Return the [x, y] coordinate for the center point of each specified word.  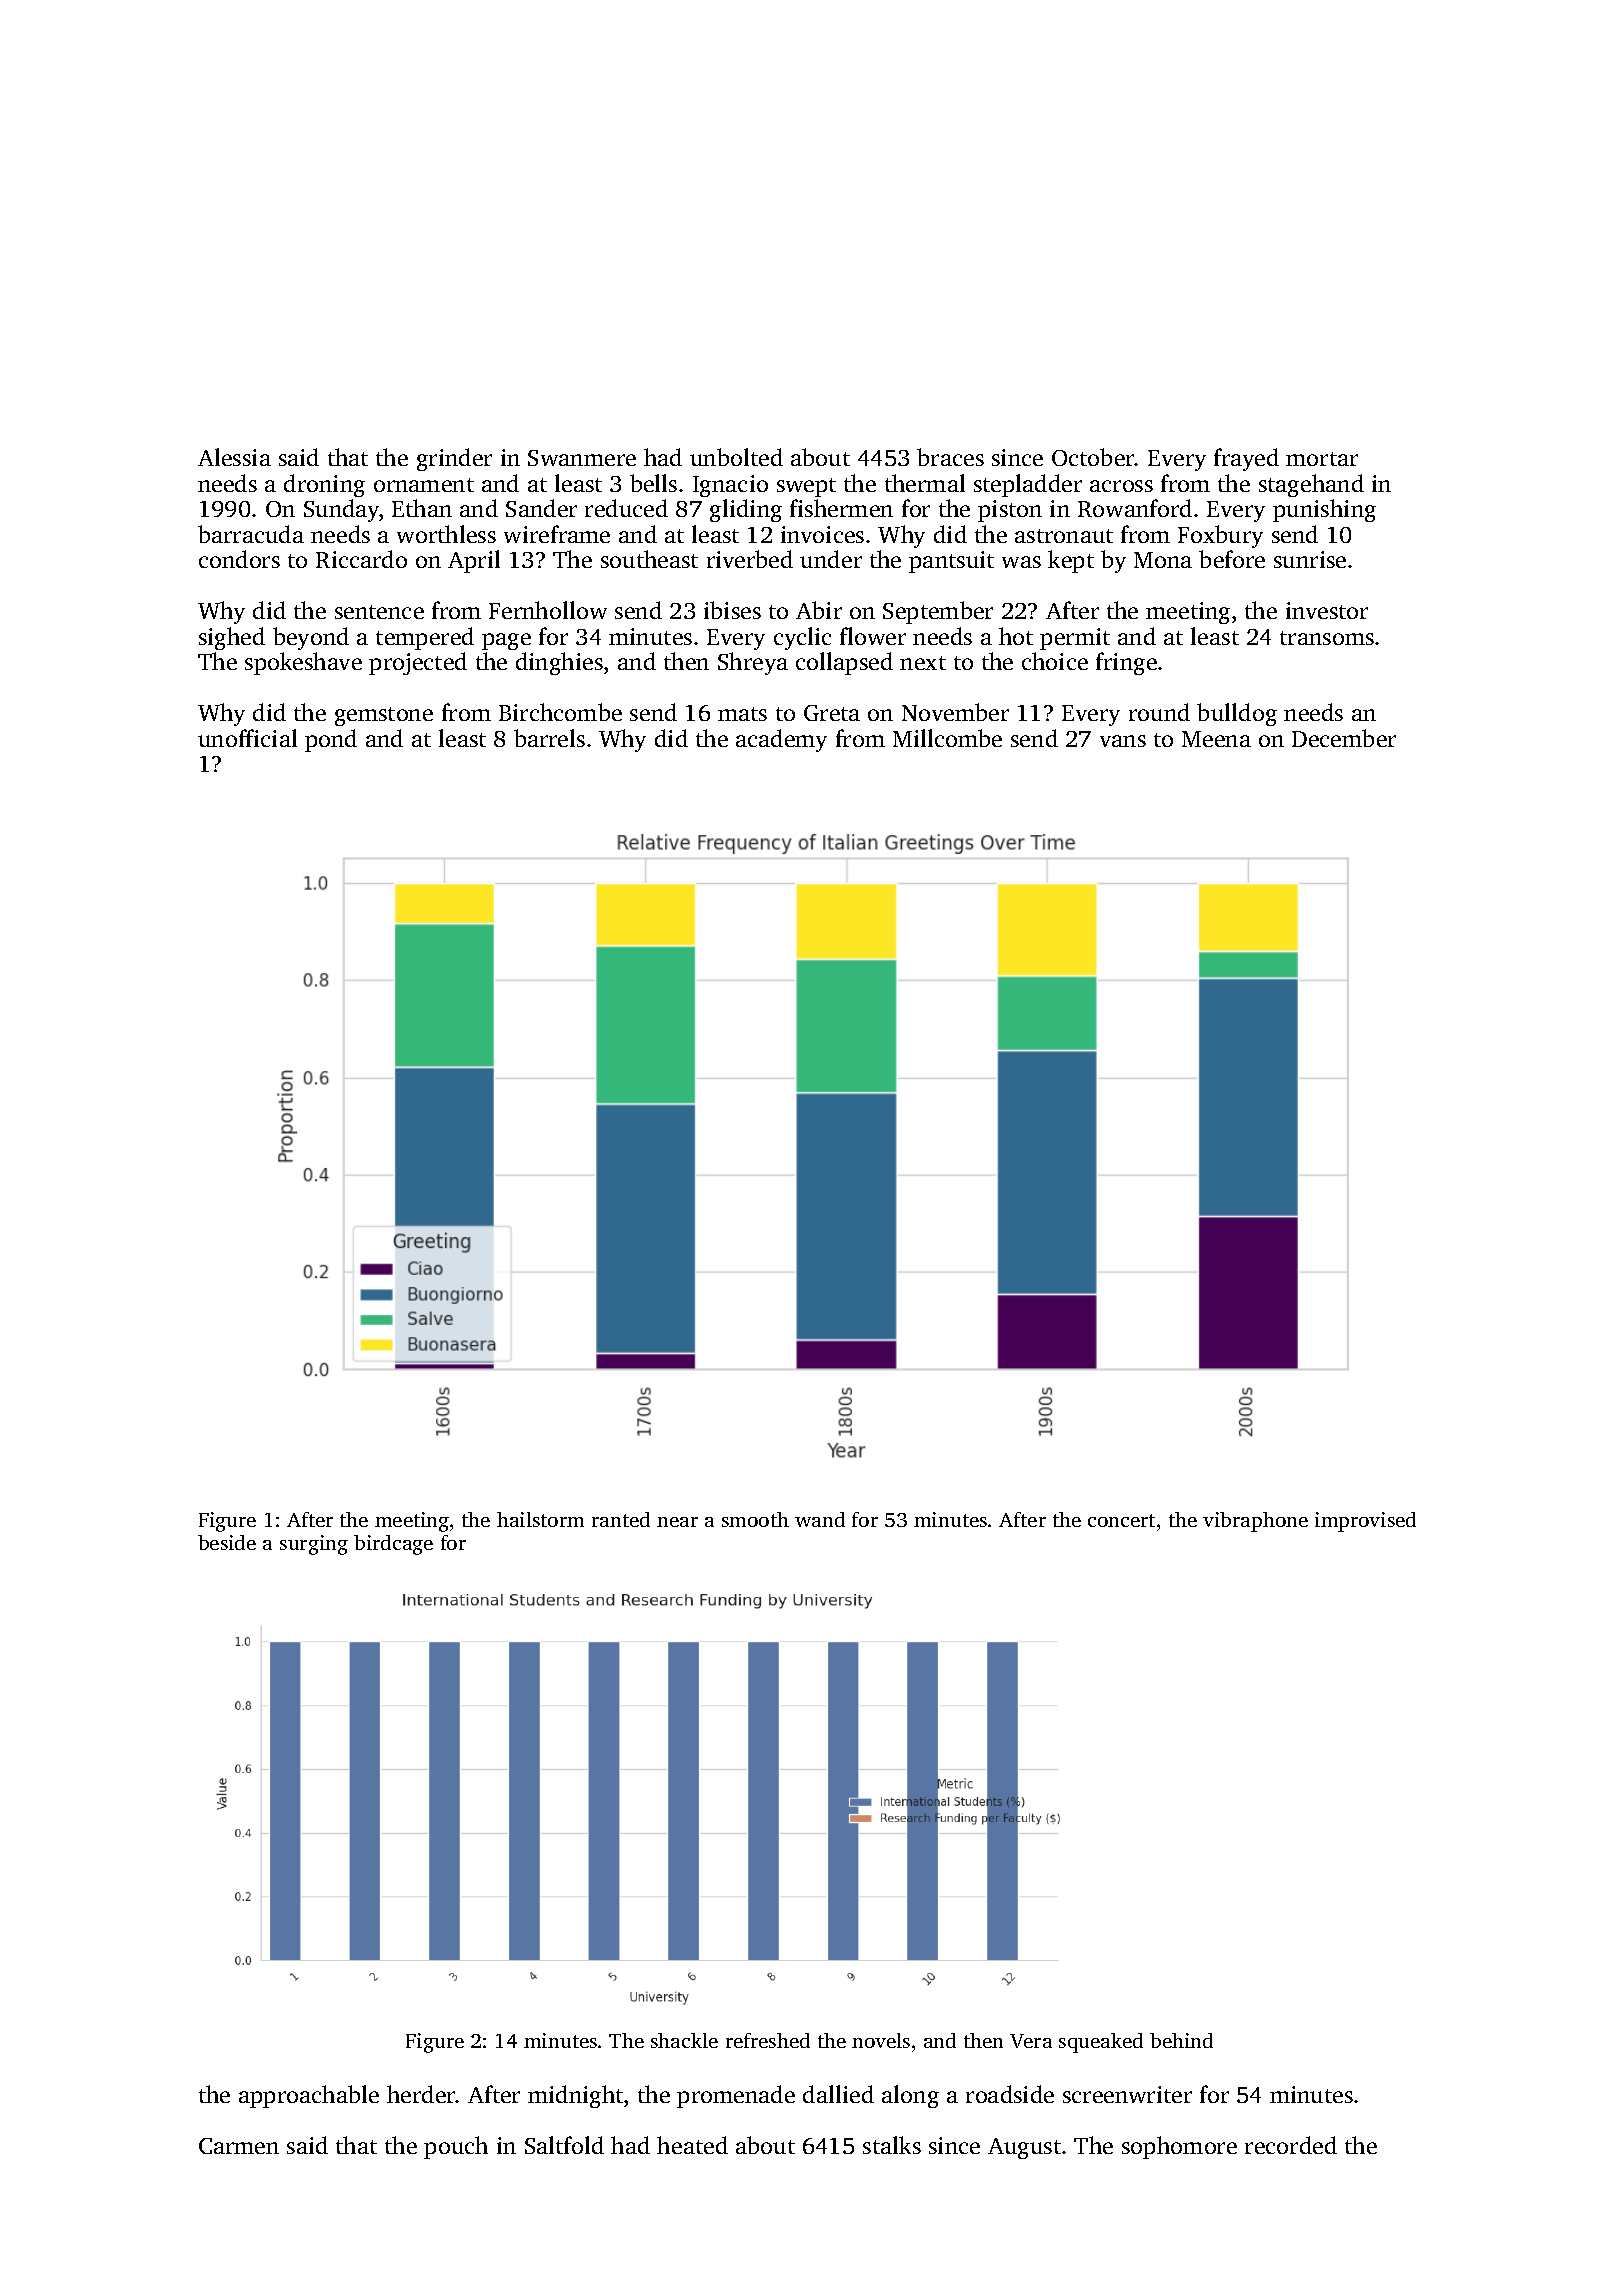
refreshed [768, 2040]
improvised [1365, 1522]
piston [1010, 511]
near [677, 1522]
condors [239, 559]
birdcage [393, 1545]
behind [1181, 2040]
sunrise [1310, 559]
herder [421, 2094]
